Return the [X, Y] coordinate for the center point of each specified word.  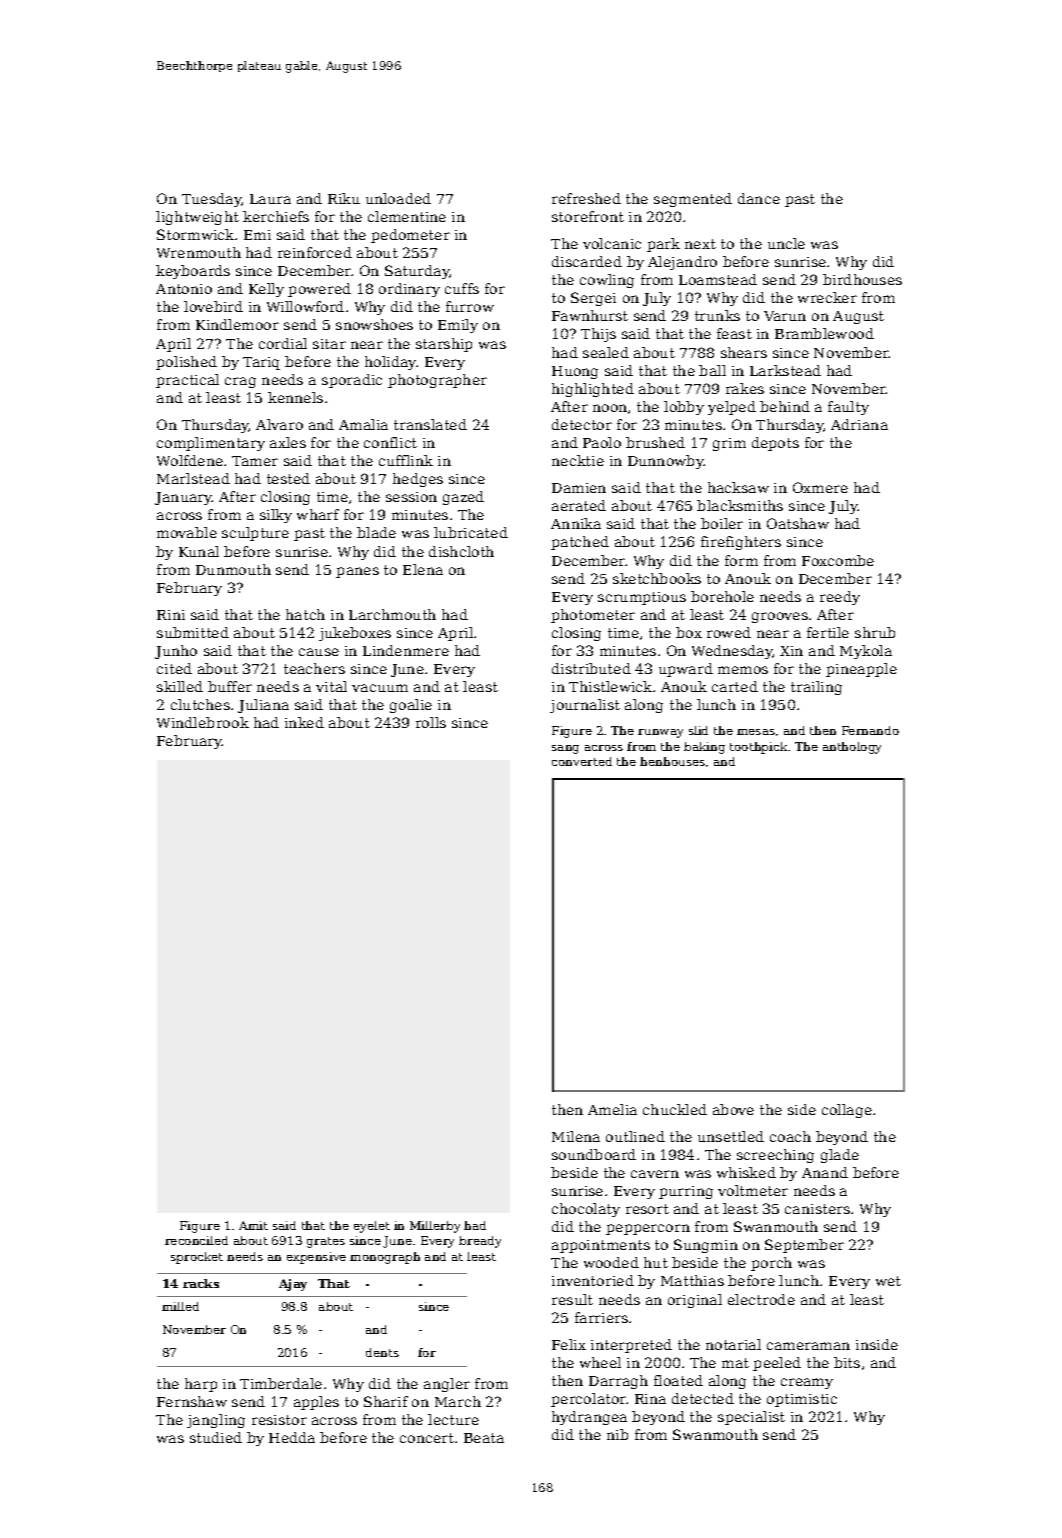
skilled [180, 686]
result [572, 1299]
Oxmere [820, 487]
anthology [852, 748]
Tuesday [211, 200]
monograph [385, 1258]
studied [216, 1437]
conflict [390, 442]
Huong [575, 372]
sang [565, 749]
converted [582, 761]
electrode [761, 1299]
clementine [407, 216]
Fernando [870, 730]
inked [304, 722]
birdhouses [862, 279]
